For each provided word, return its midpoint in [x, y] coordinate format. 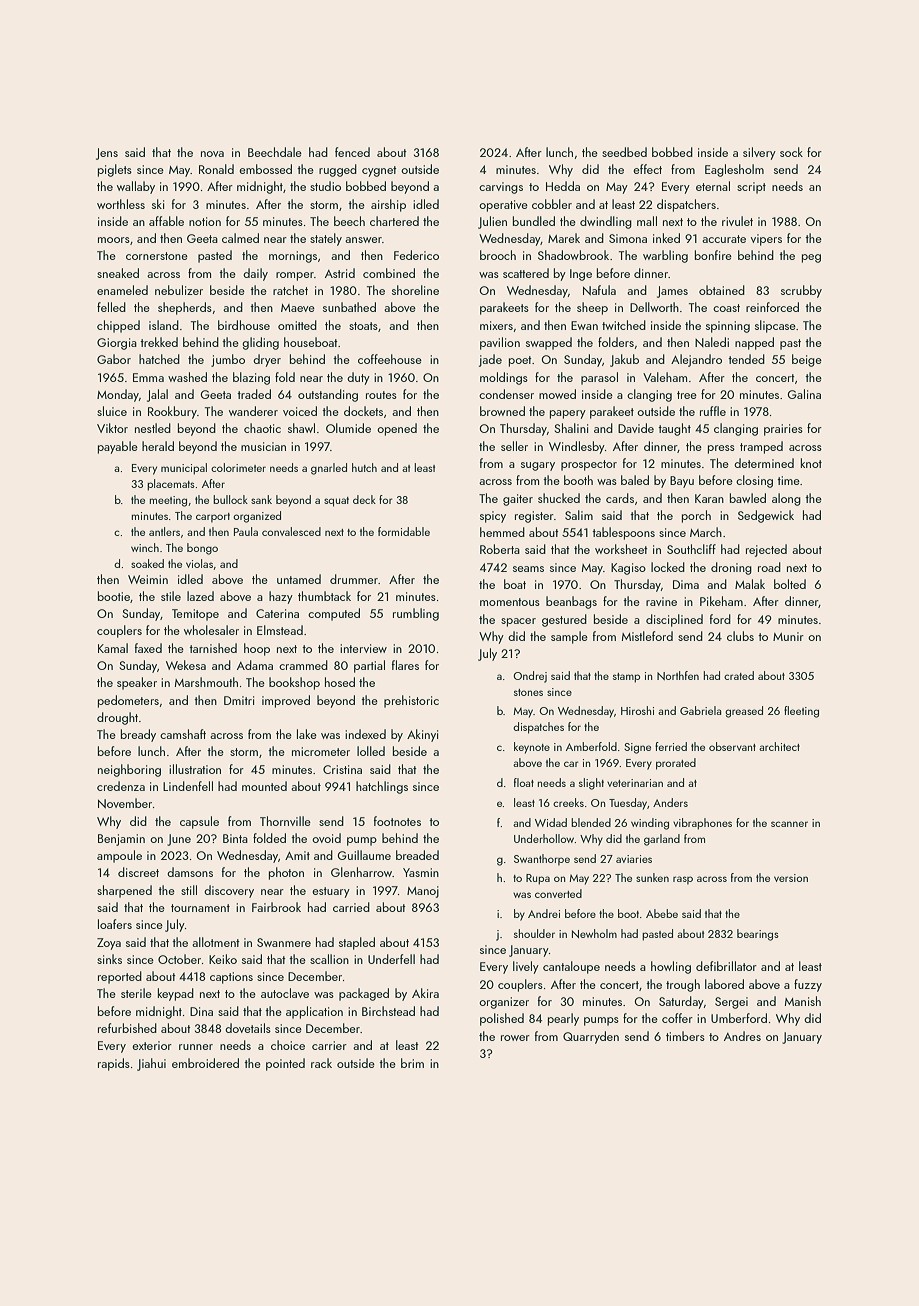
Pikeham [721, 601]
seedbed [624, 152]
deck [364, 499]
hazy [281, 597]
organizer [504, 1003]
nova [212, 154]
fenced [352, 152]
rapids [114, 1064]
